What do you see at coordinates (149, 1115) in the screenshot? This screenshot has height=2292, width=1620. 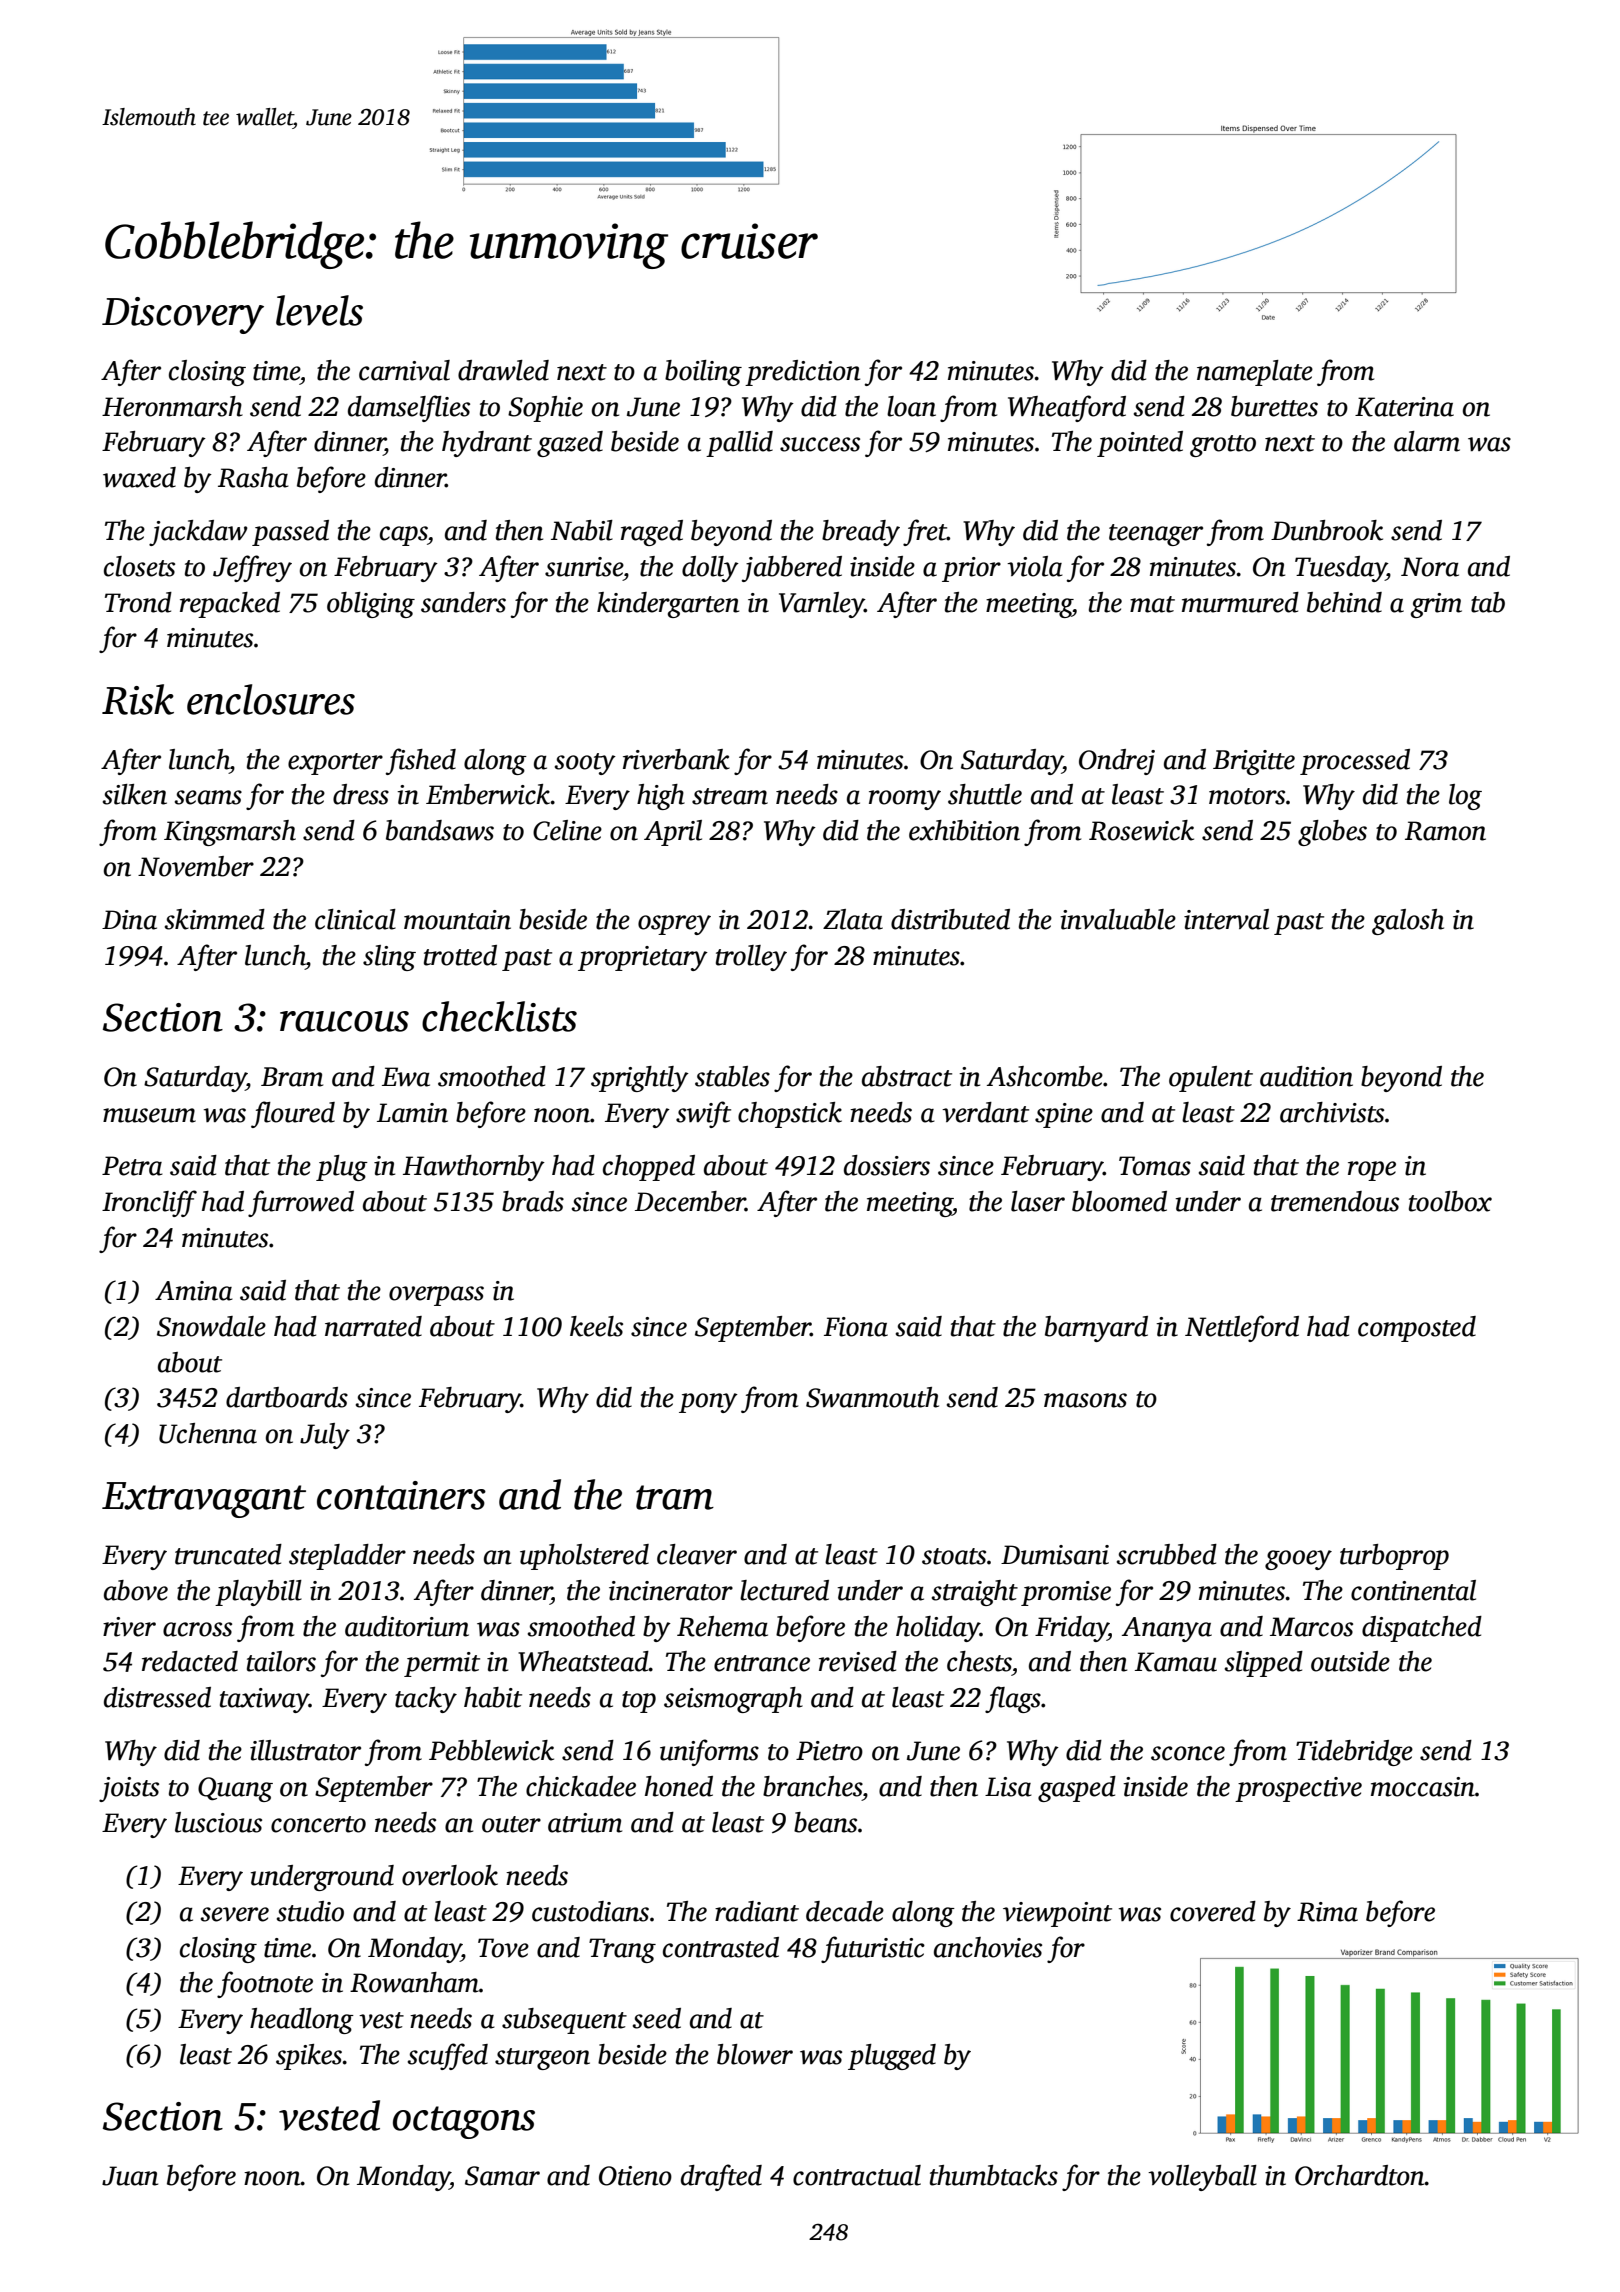 I see `museum` at bounding box center [149, 1115].
